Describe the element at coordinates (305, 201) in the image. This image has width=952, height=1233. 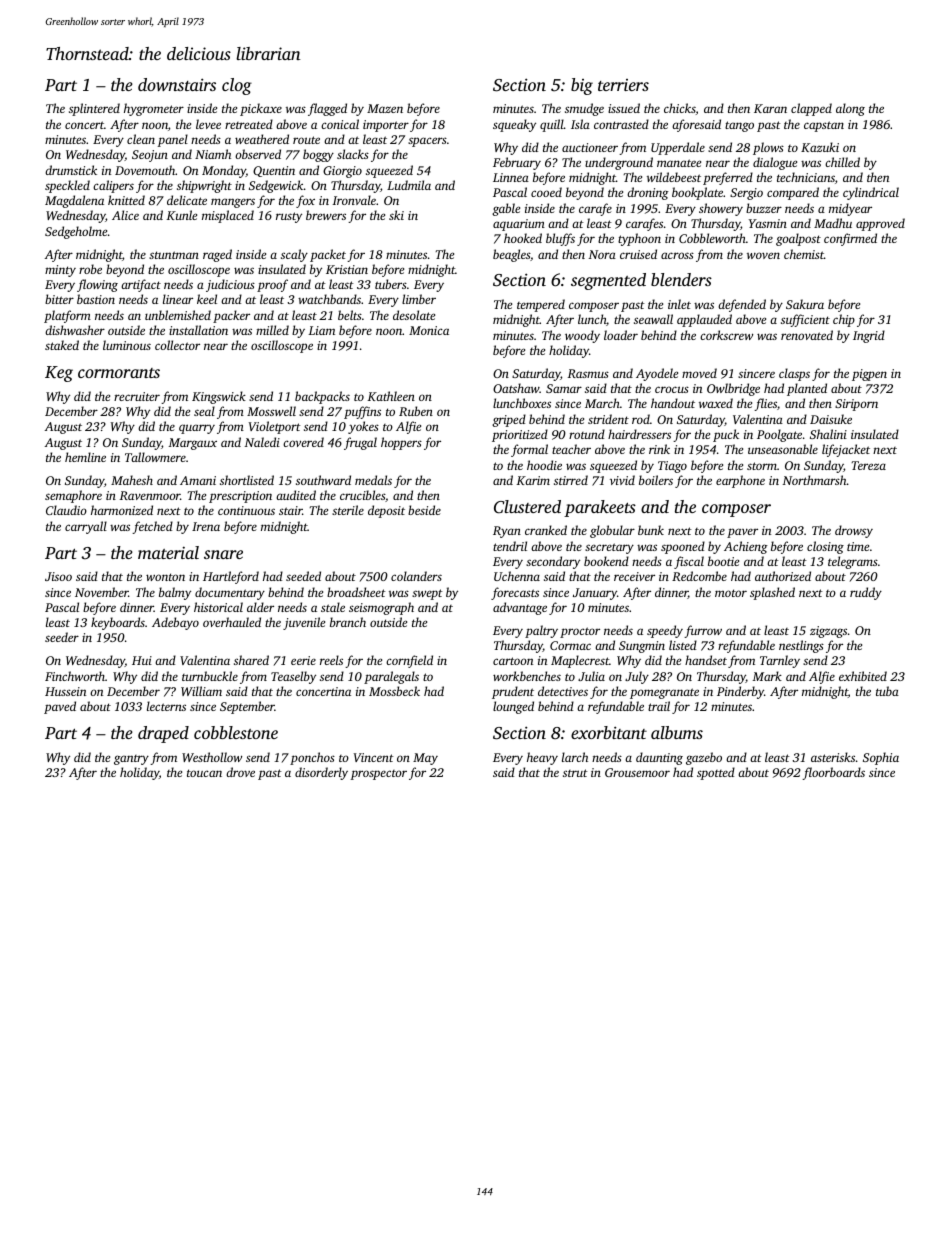
I see `fox` at that location.
